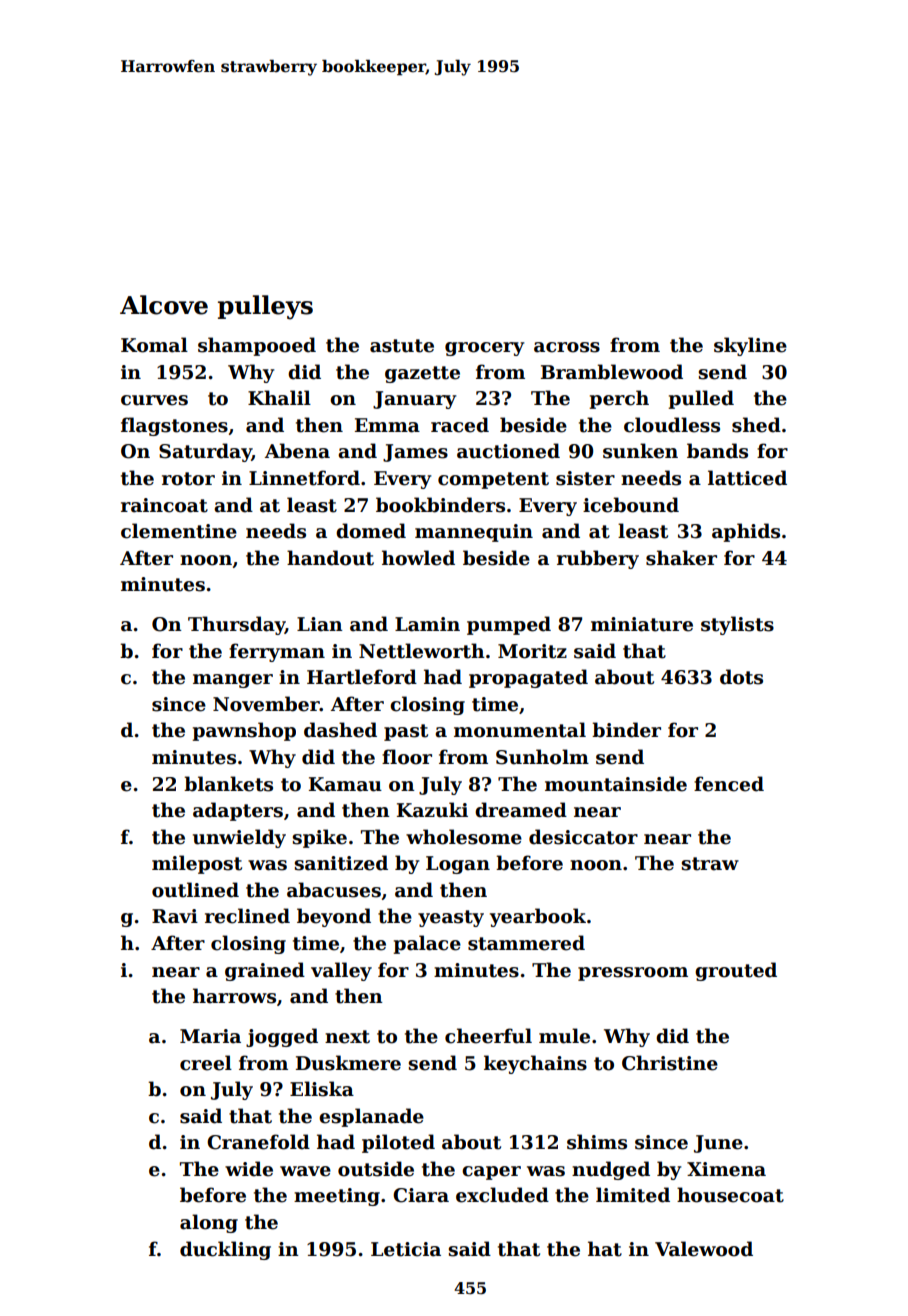 The height and width of the page is (1316, 908). I want to click on Alcove, so click(164, 305).
